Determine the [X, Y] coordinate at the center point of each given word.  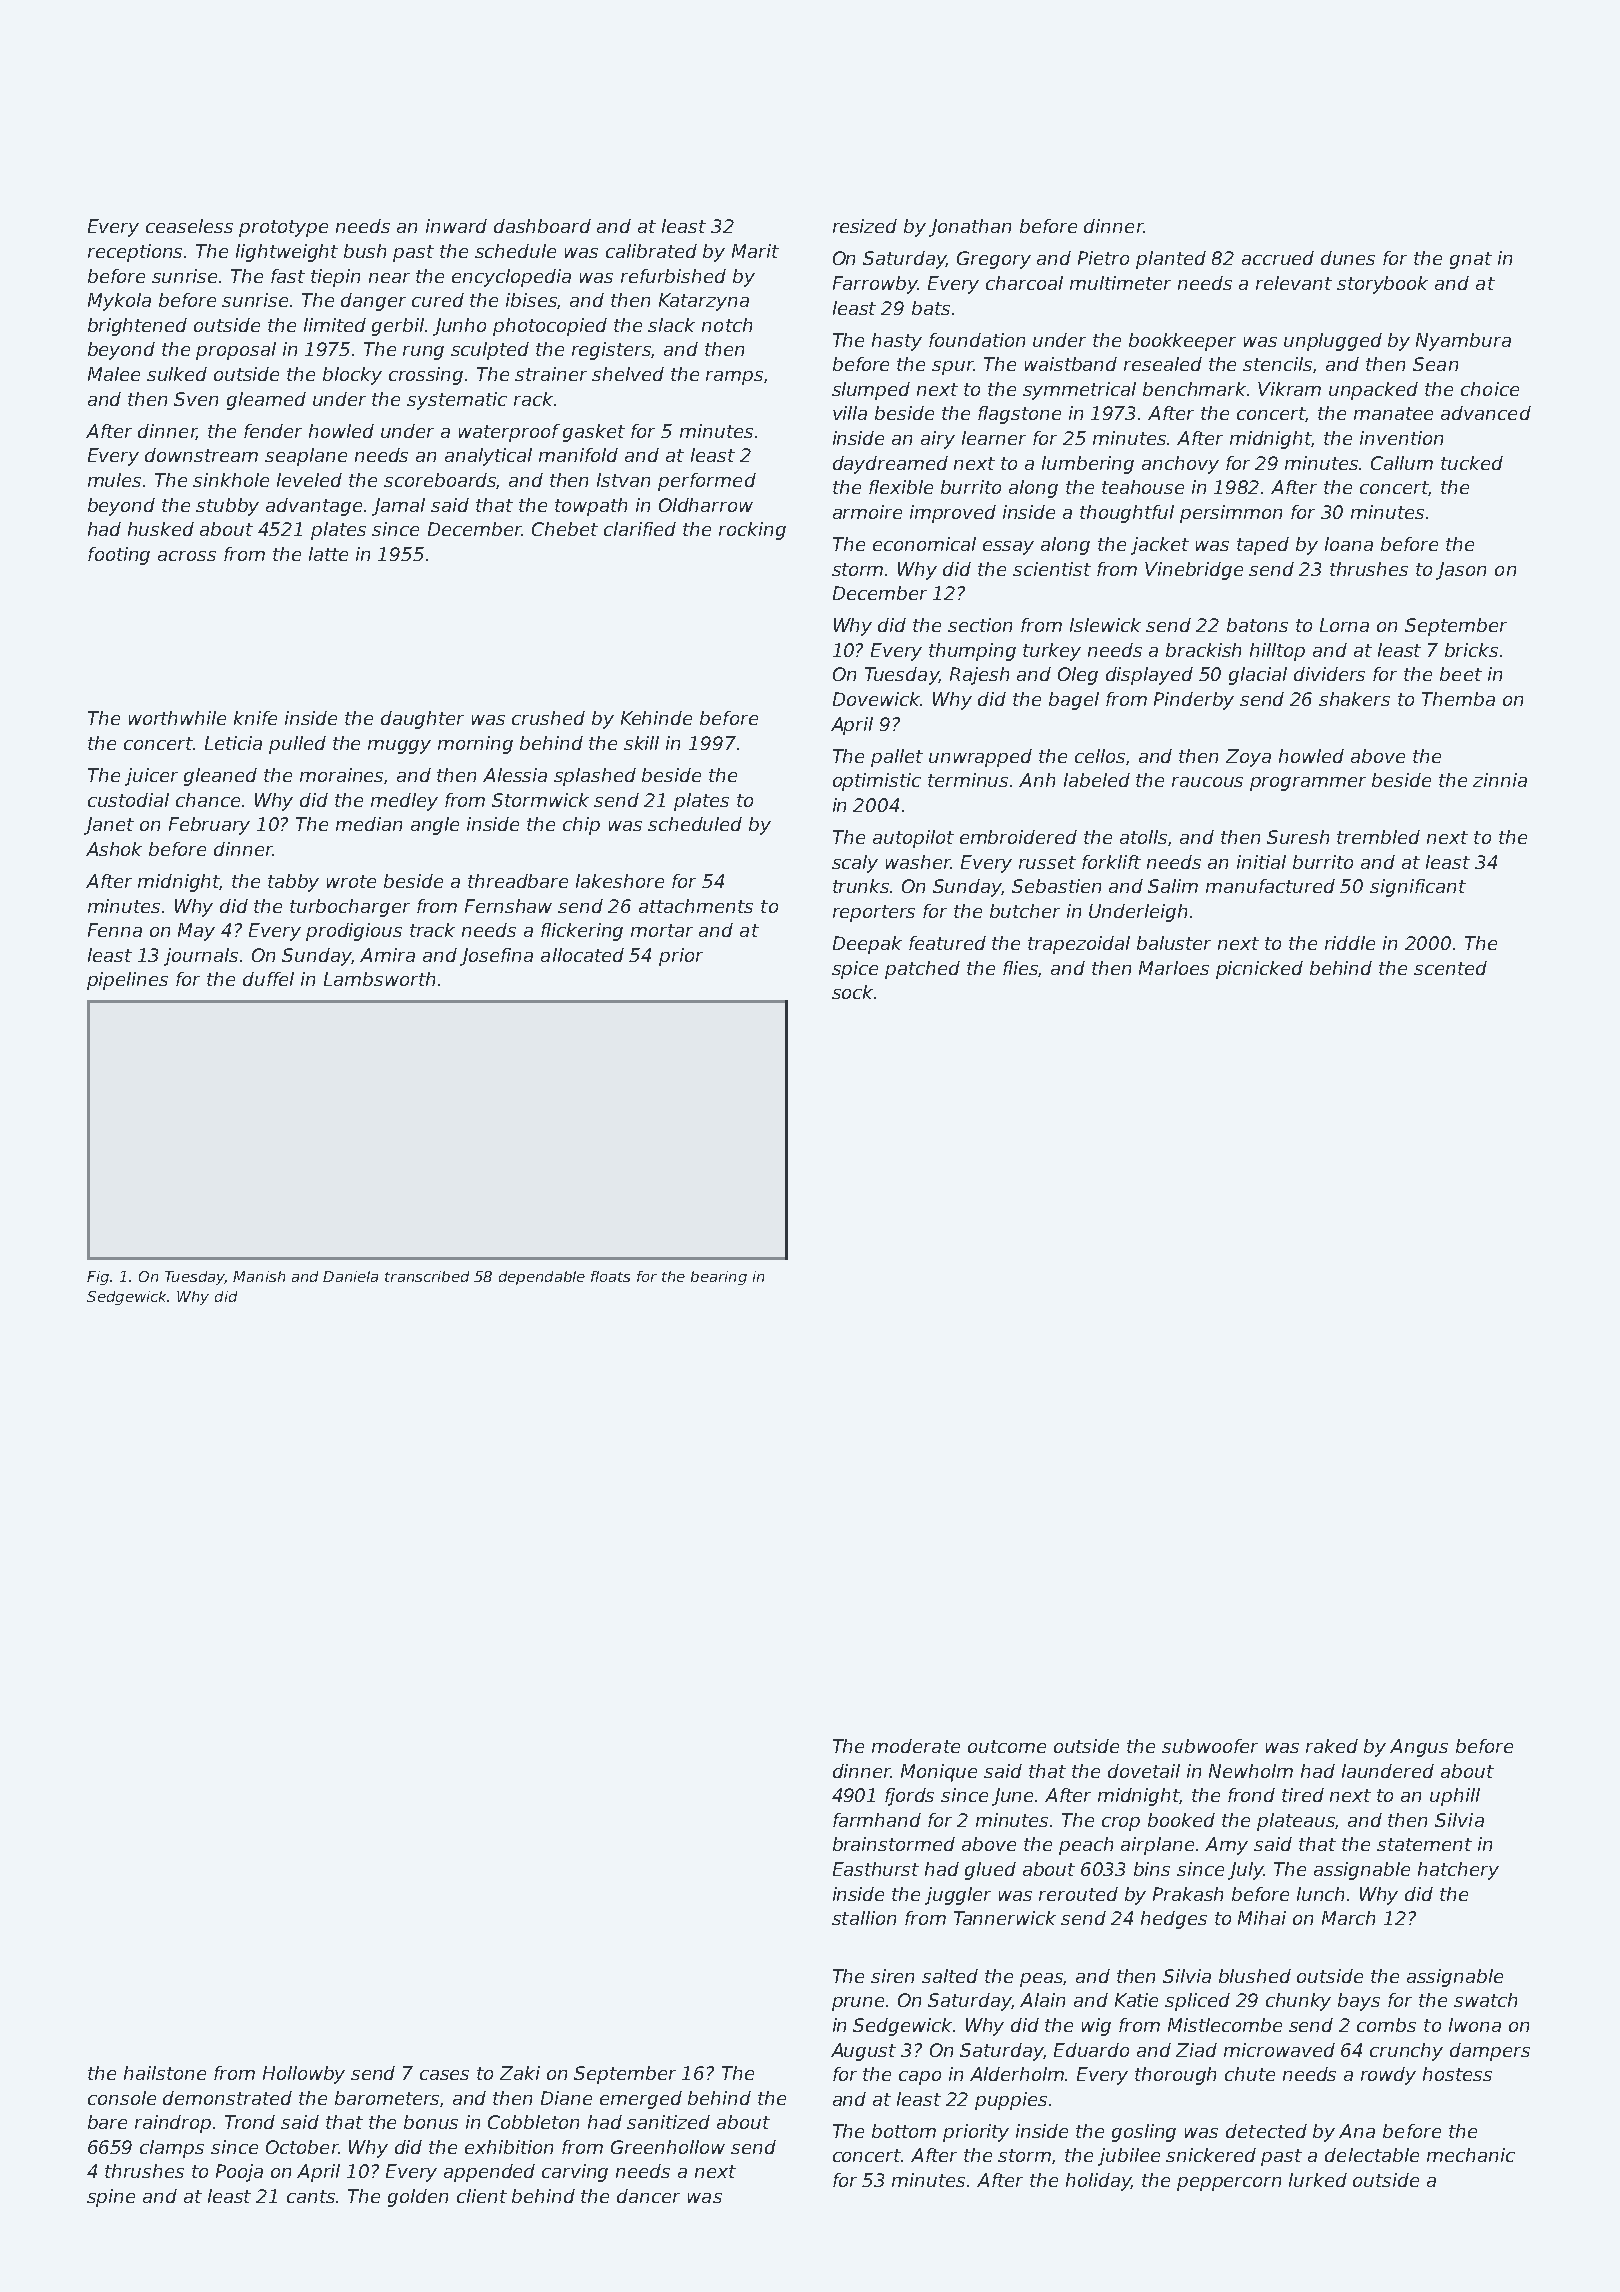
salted [950, 1976]
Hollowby [304, 2075]
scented [1450, 968]
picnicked [1259, 970]
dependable [542, 1278]
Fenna [115, 930]
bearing [719, 1278]
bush [365, 251]
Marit [755, 251]
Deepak [867, 945]
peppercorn [1229, 2184]
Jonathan [970, 228]
